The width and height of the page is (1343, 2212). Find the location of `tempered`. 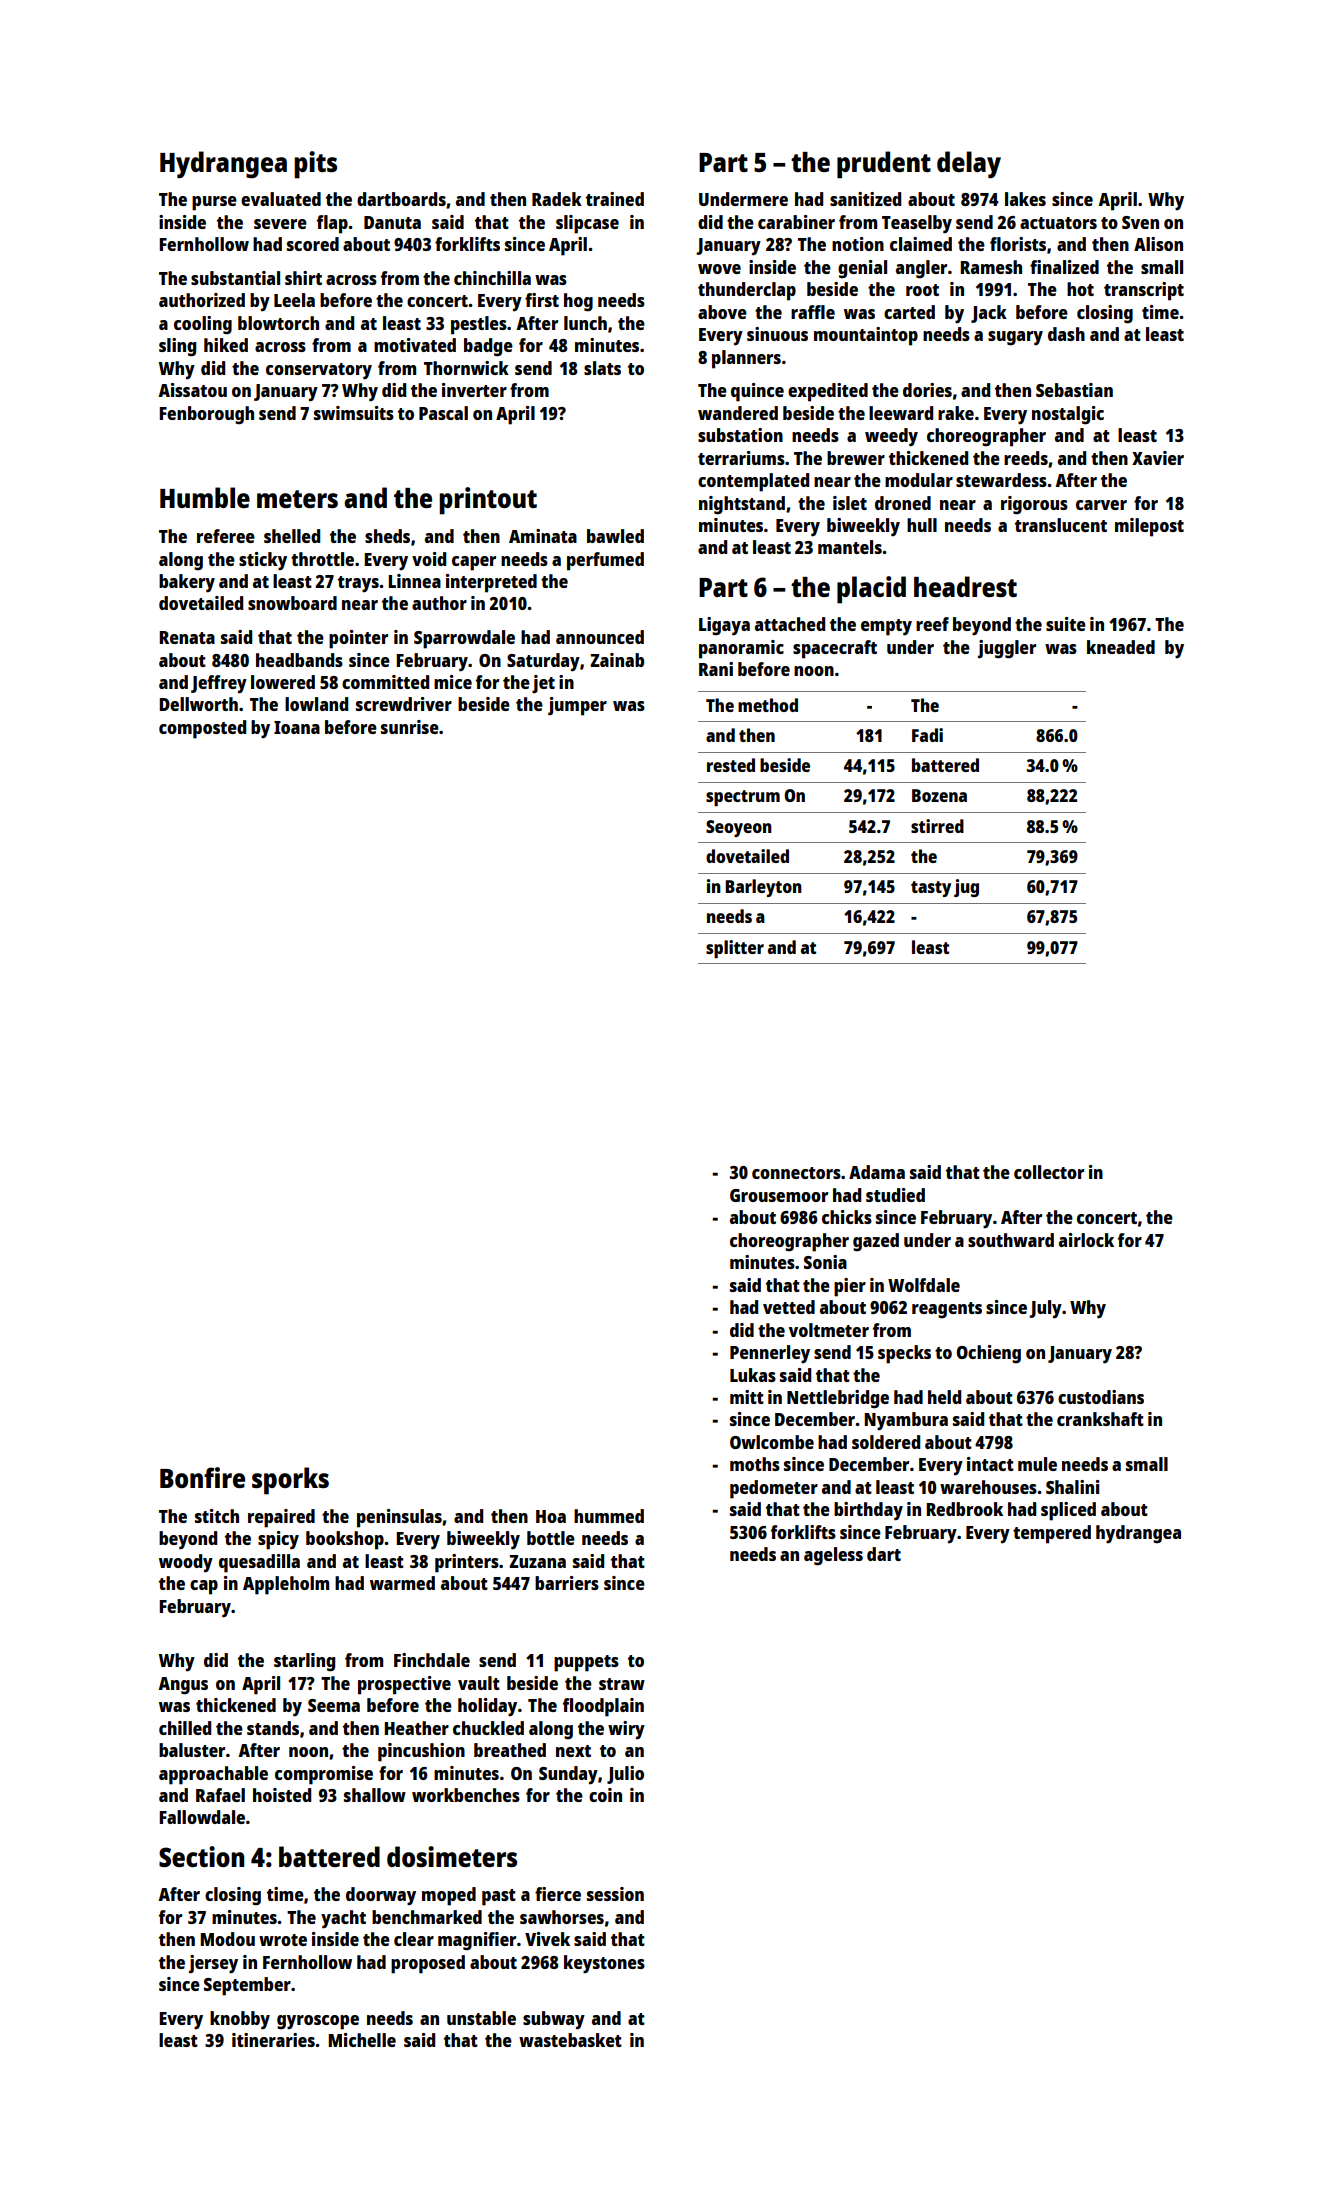

tempered is located at coordinates (1052, 1534).
